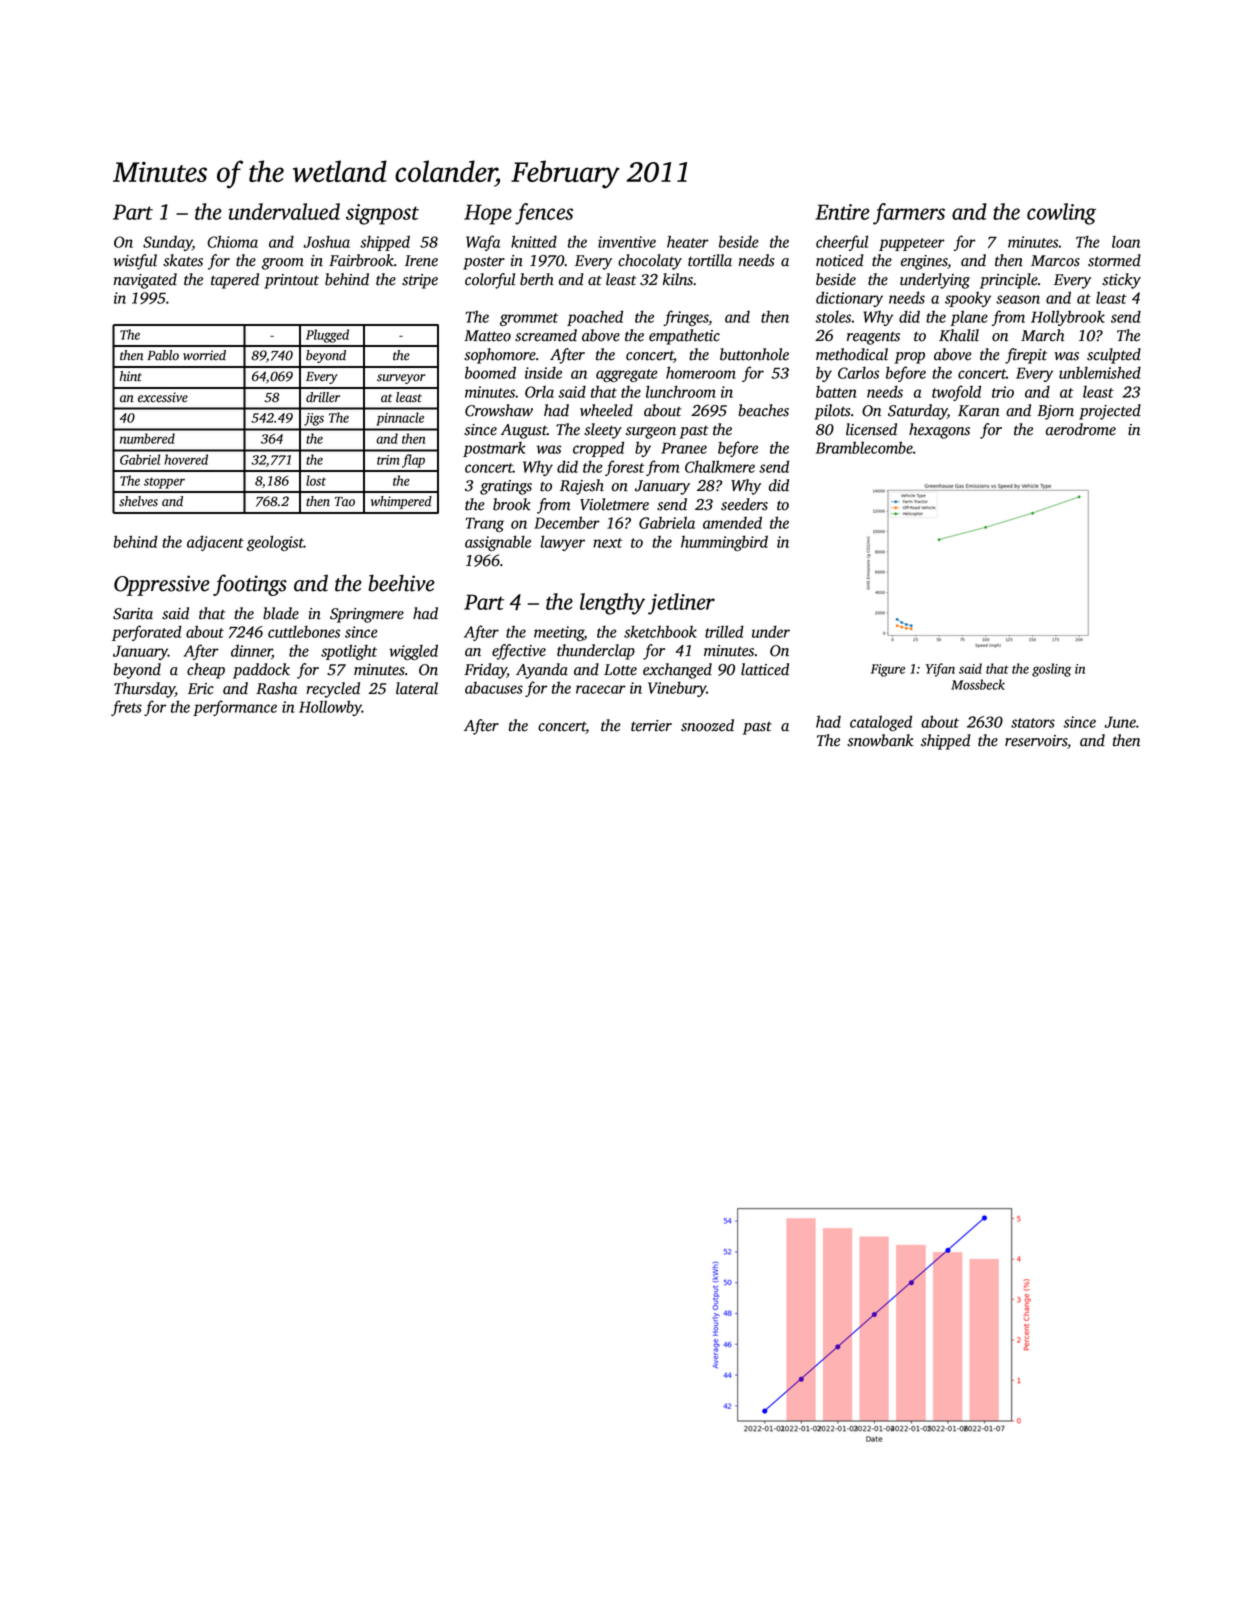  What do you see at coordinates (400, 419) in the image?
I see `pinnacle` at bounding box center [400, 419].
